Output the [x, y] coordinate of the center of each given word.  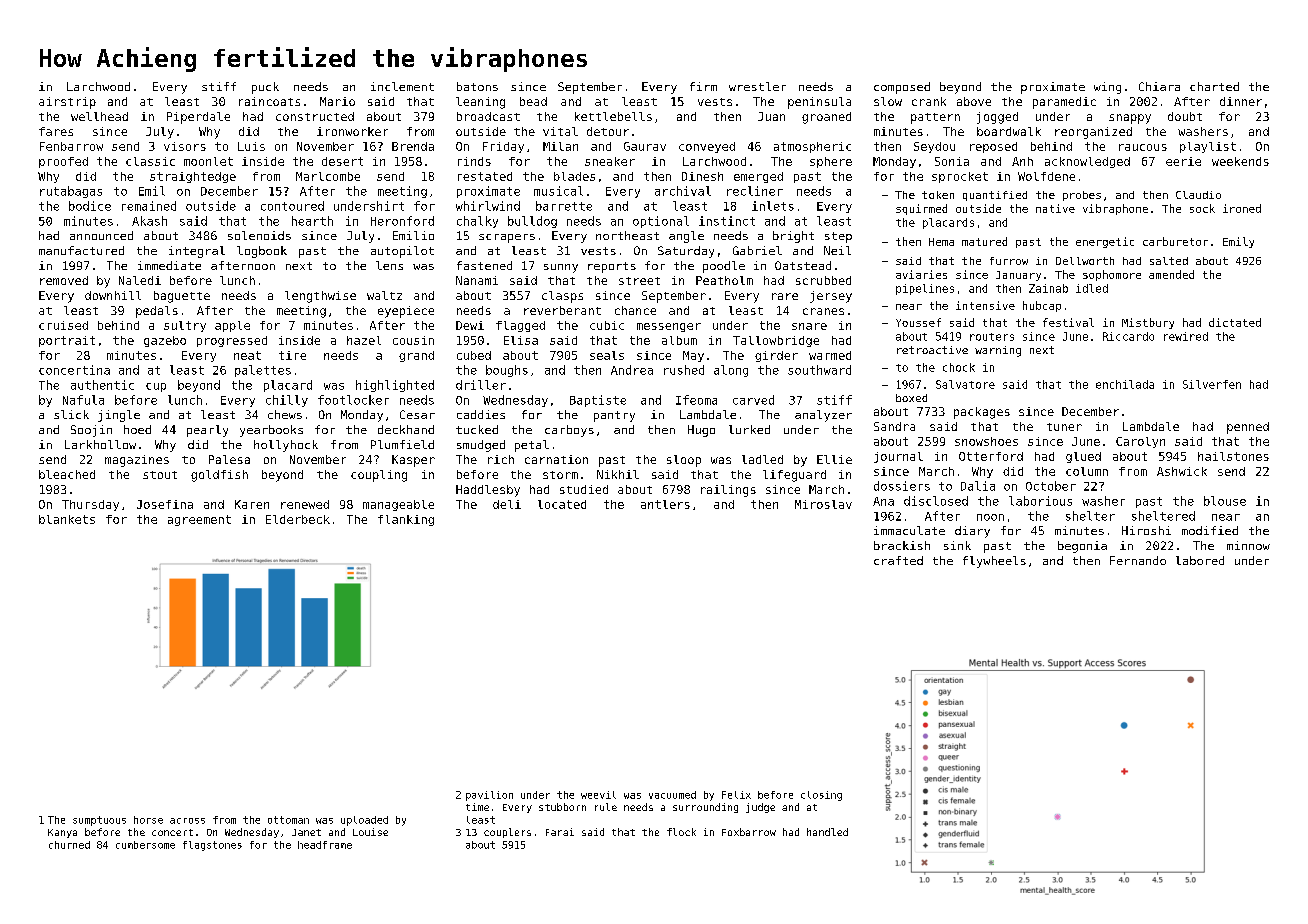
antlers [665, 504]
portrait [67, 341]
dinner [1241, 101]
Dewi [470, 325]
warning [998, 351]
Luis [251, 146]
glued [1083, 457]
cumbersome [145, 845]
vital [560, 131]
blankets [67, 519]
